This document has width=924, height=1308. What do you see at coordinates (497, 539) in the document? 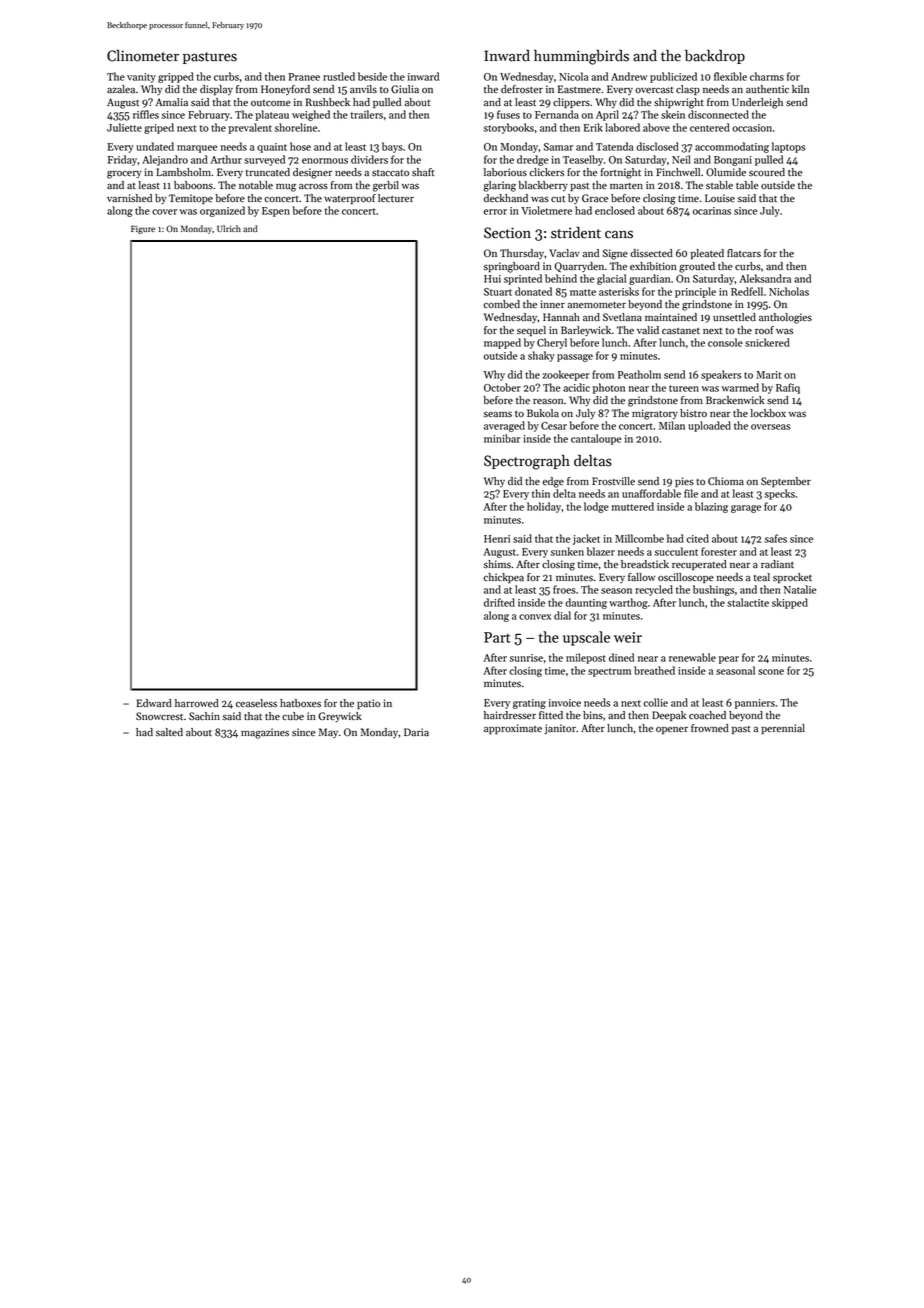
I see `Henri` at bounding box center [497, 539].
